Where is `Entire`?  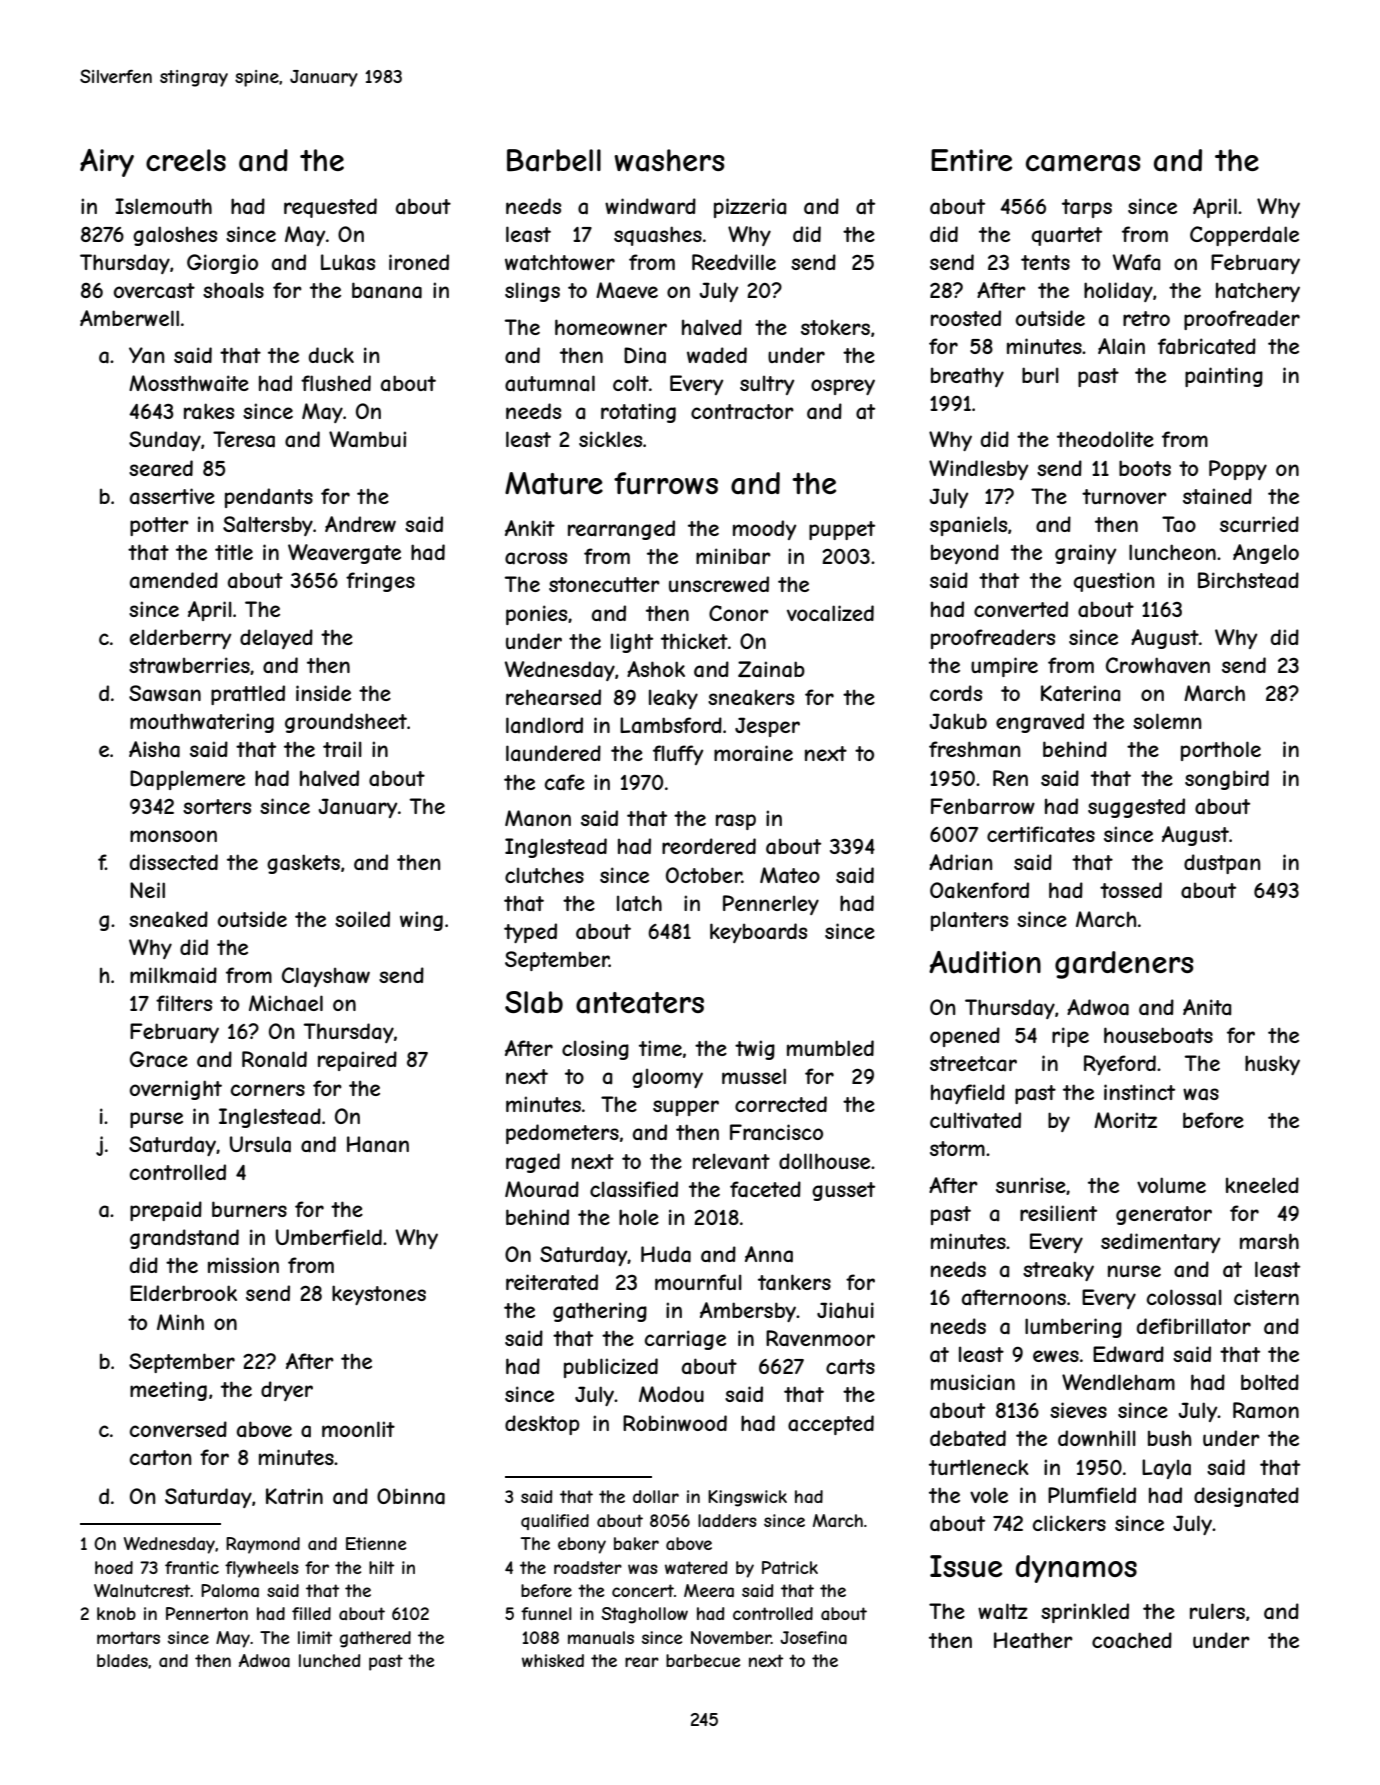 Entire is located at coordinates (971, 160).
